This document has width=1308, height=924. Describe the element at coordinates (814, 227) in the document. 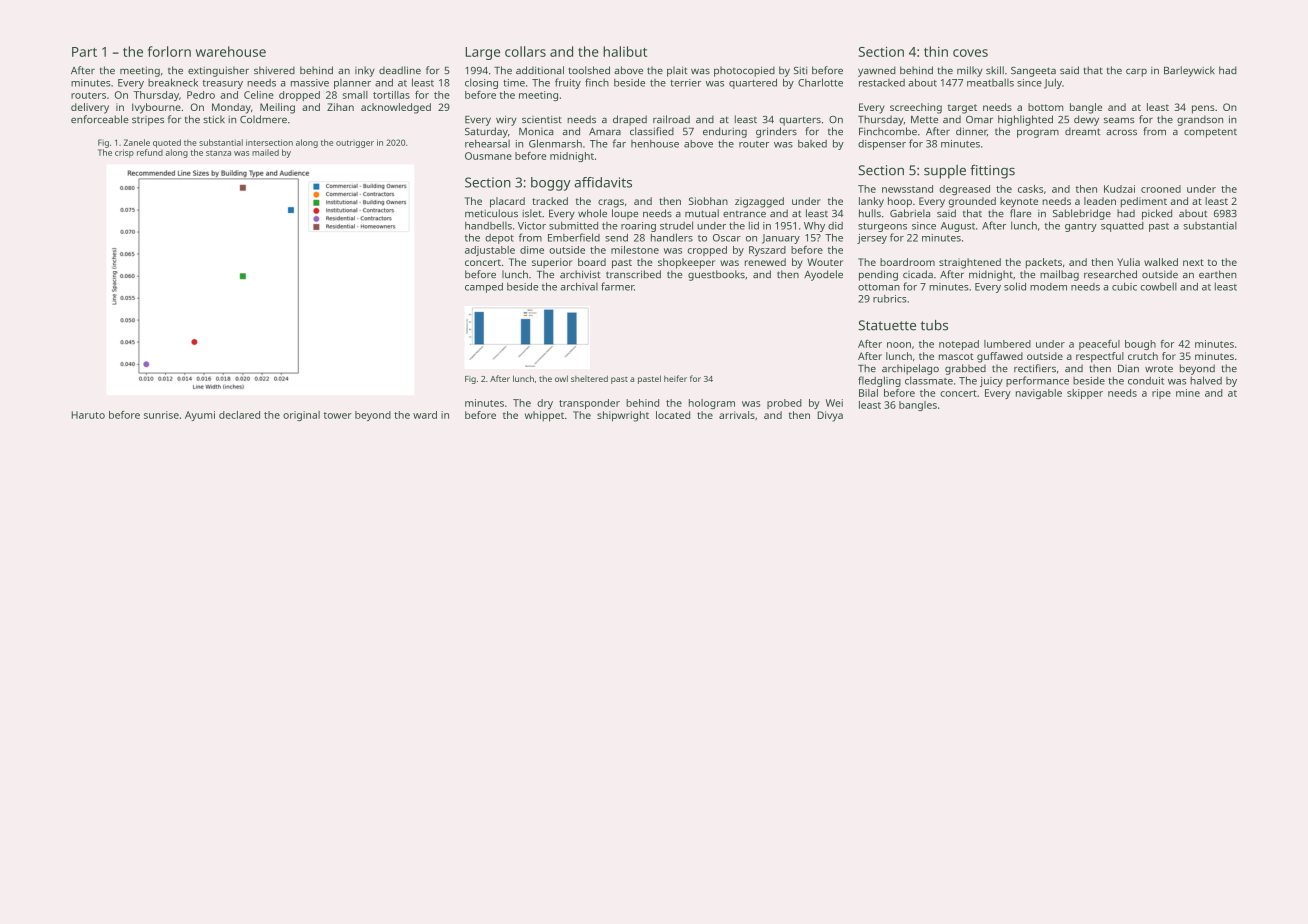

I see `Why` at that location.
